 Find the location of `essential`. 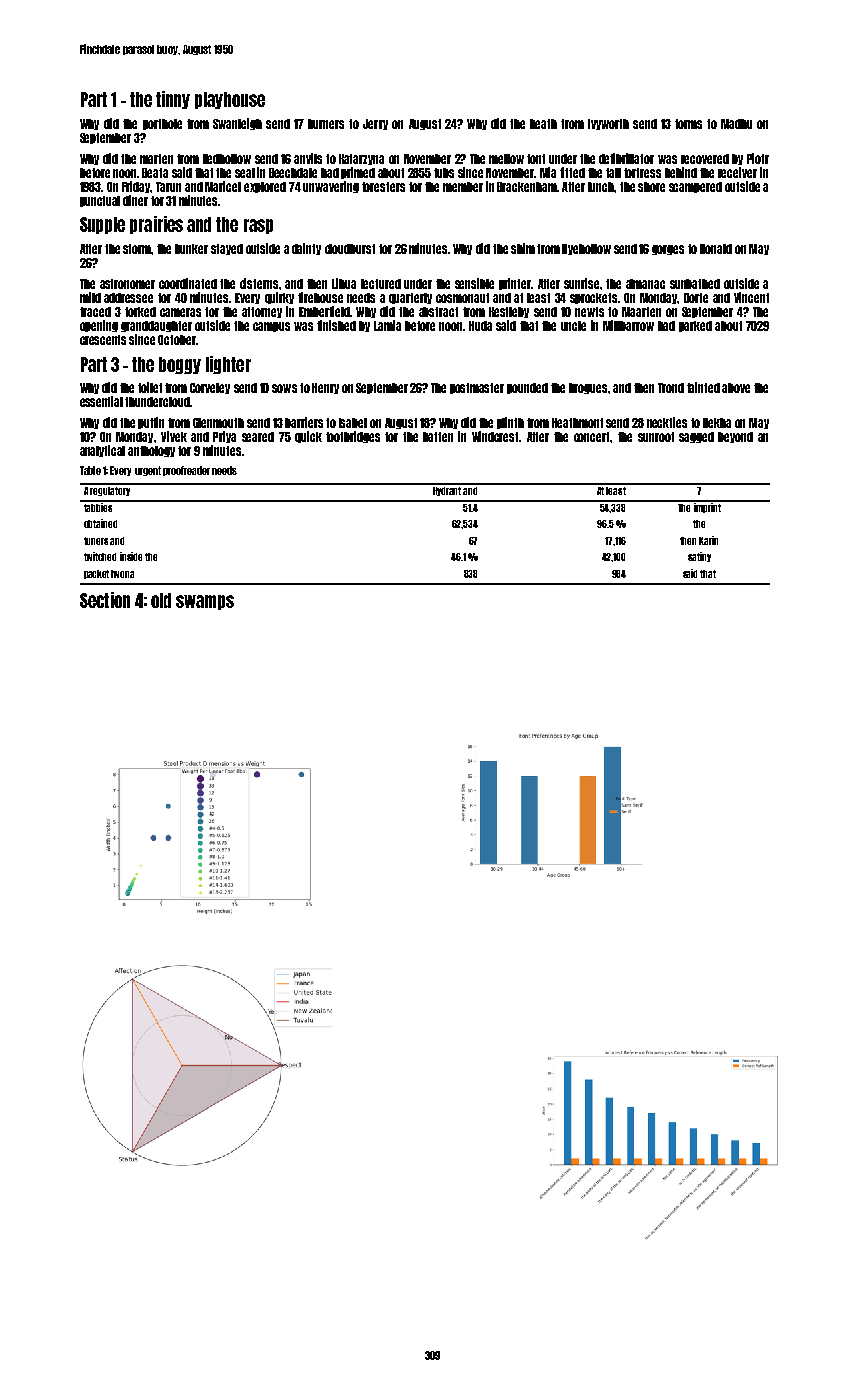

essential is located at coordinates (101, 401).
